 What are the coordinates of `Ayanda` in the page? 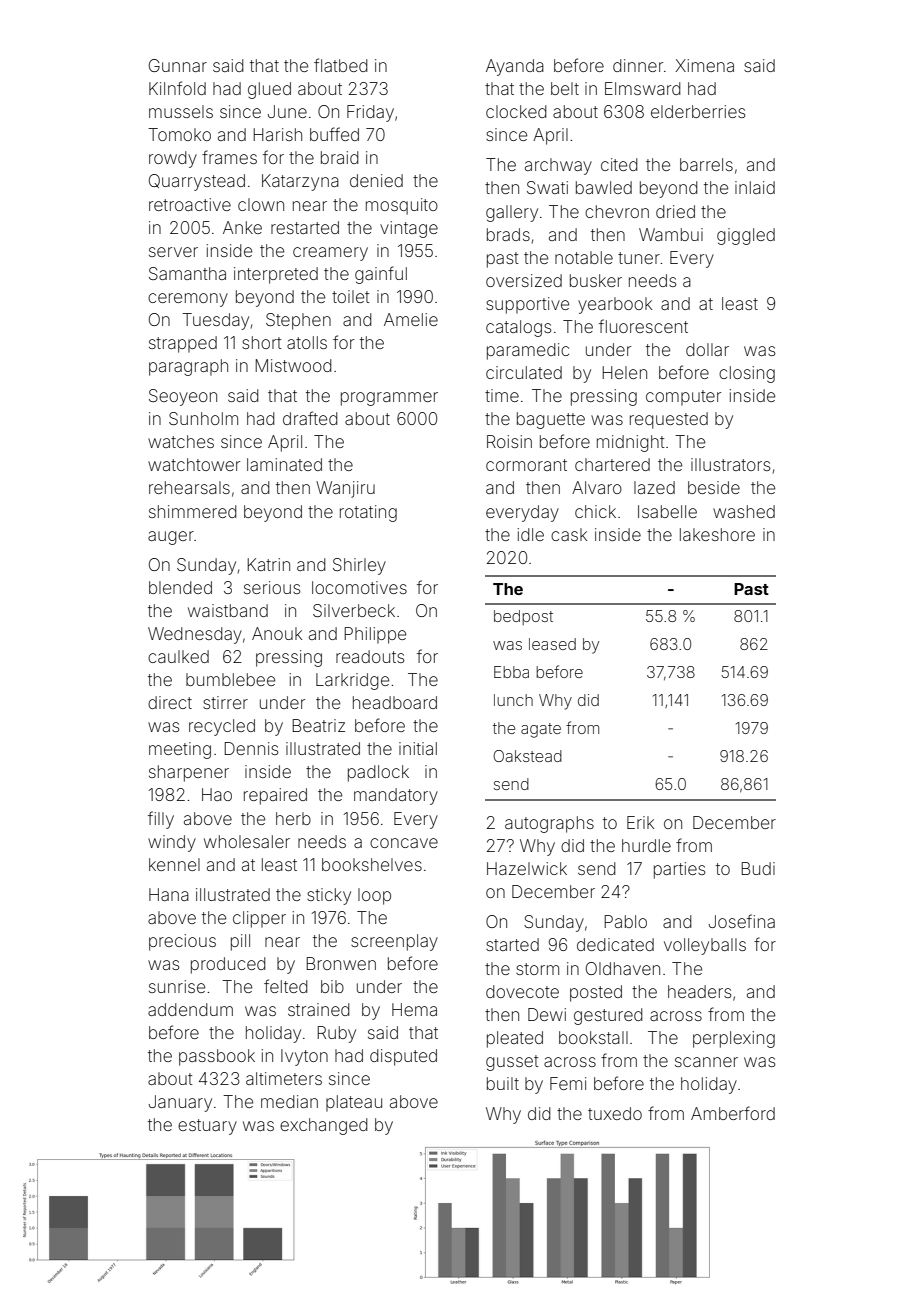 It's located at (515, 67).
